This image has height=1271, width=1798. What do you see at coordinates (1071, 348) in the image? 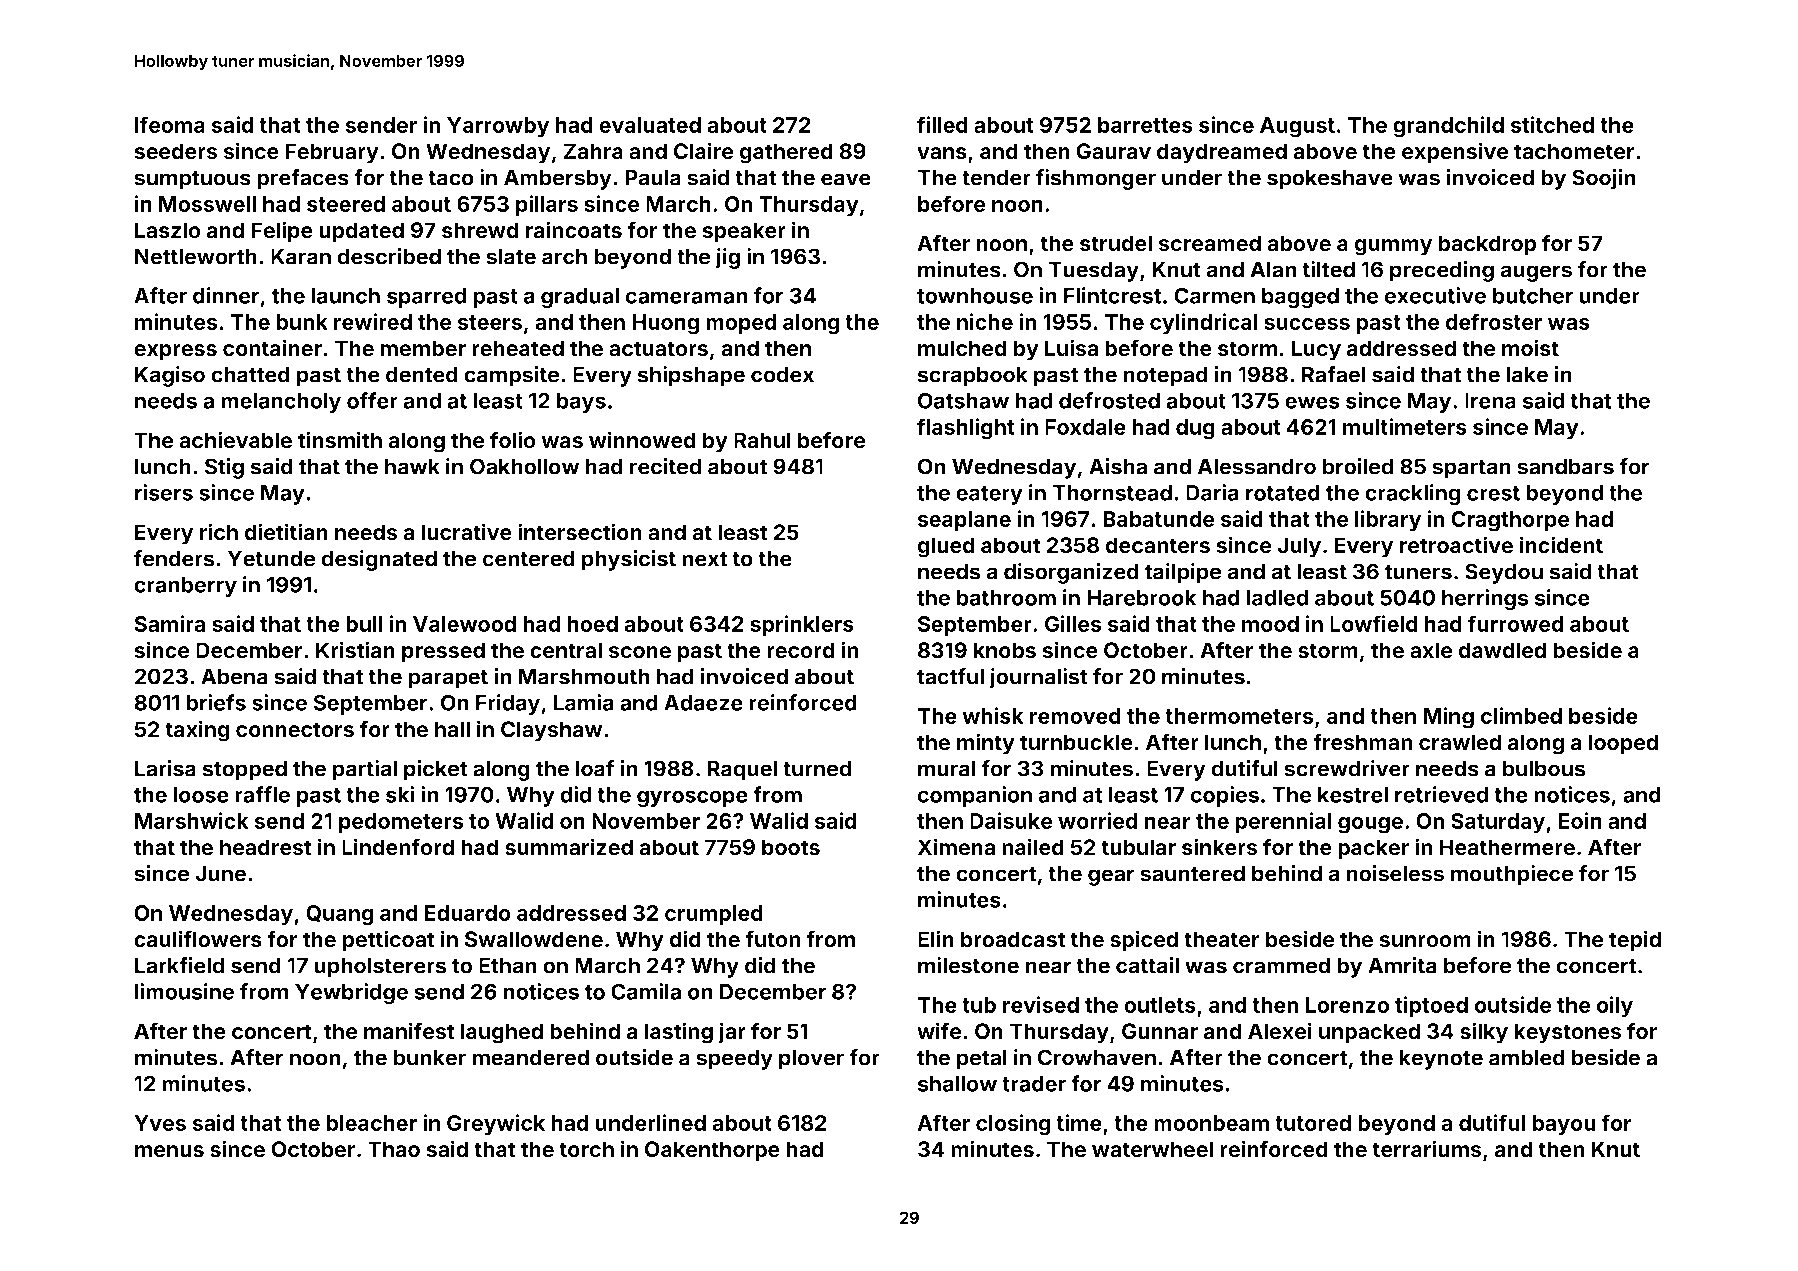
I see `Luisa` at bounding box center [1071, 348].
